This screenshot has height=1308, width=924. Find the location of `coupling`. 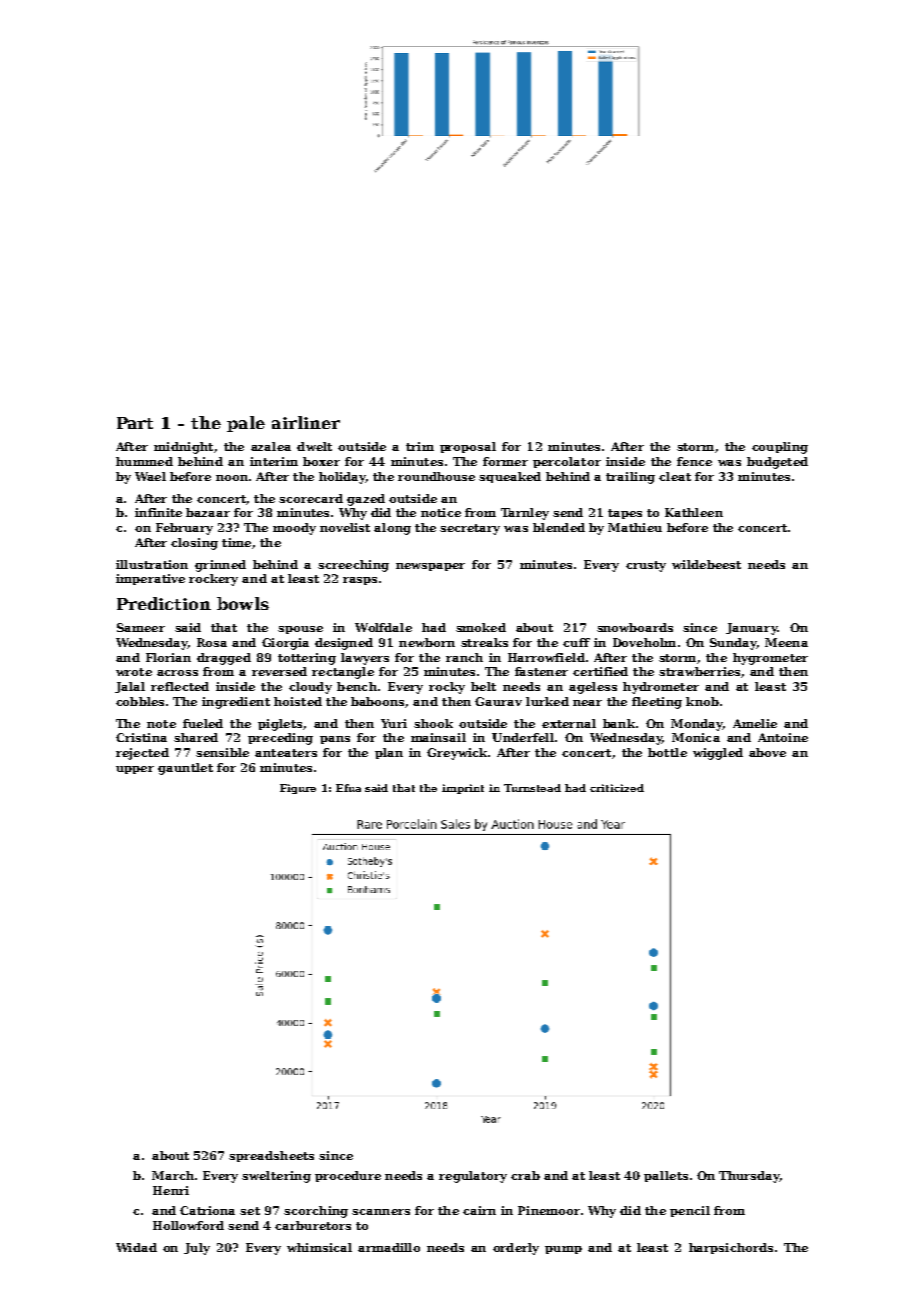

coupling is located at coordinates (780, 448).
